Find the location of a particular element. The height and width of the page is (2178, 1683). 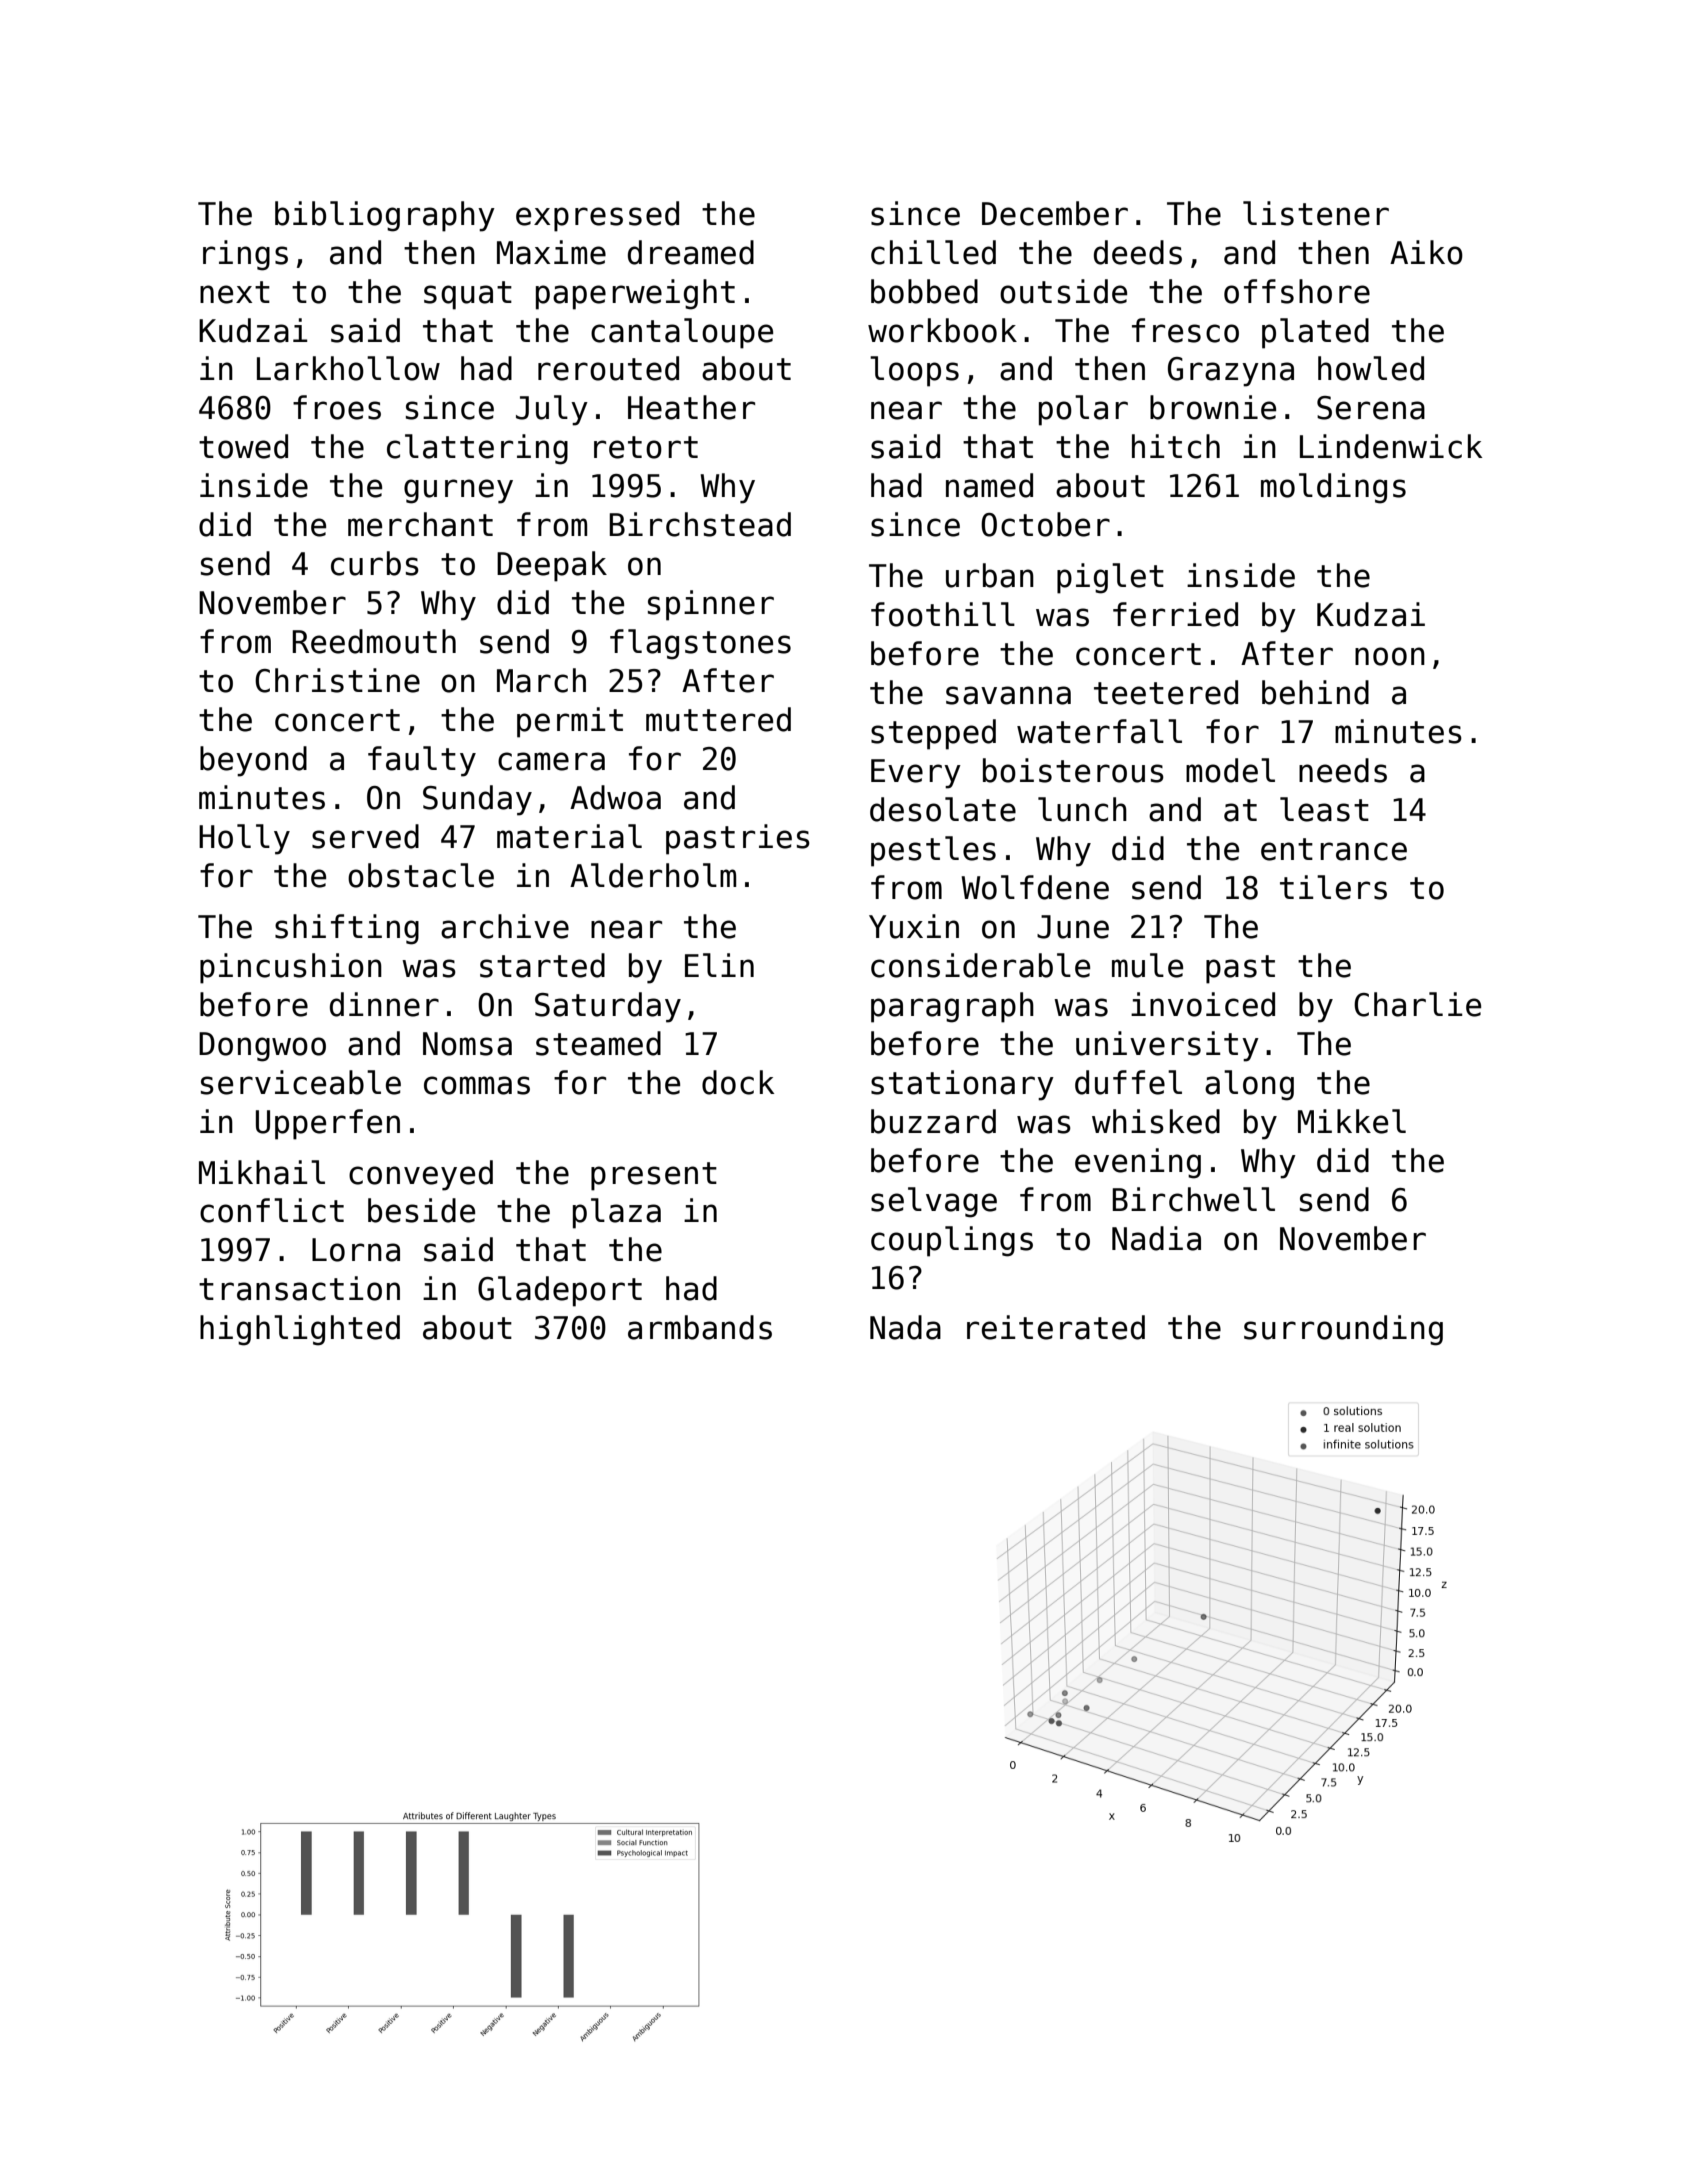

expressed is located at coordinates (597, 216).
